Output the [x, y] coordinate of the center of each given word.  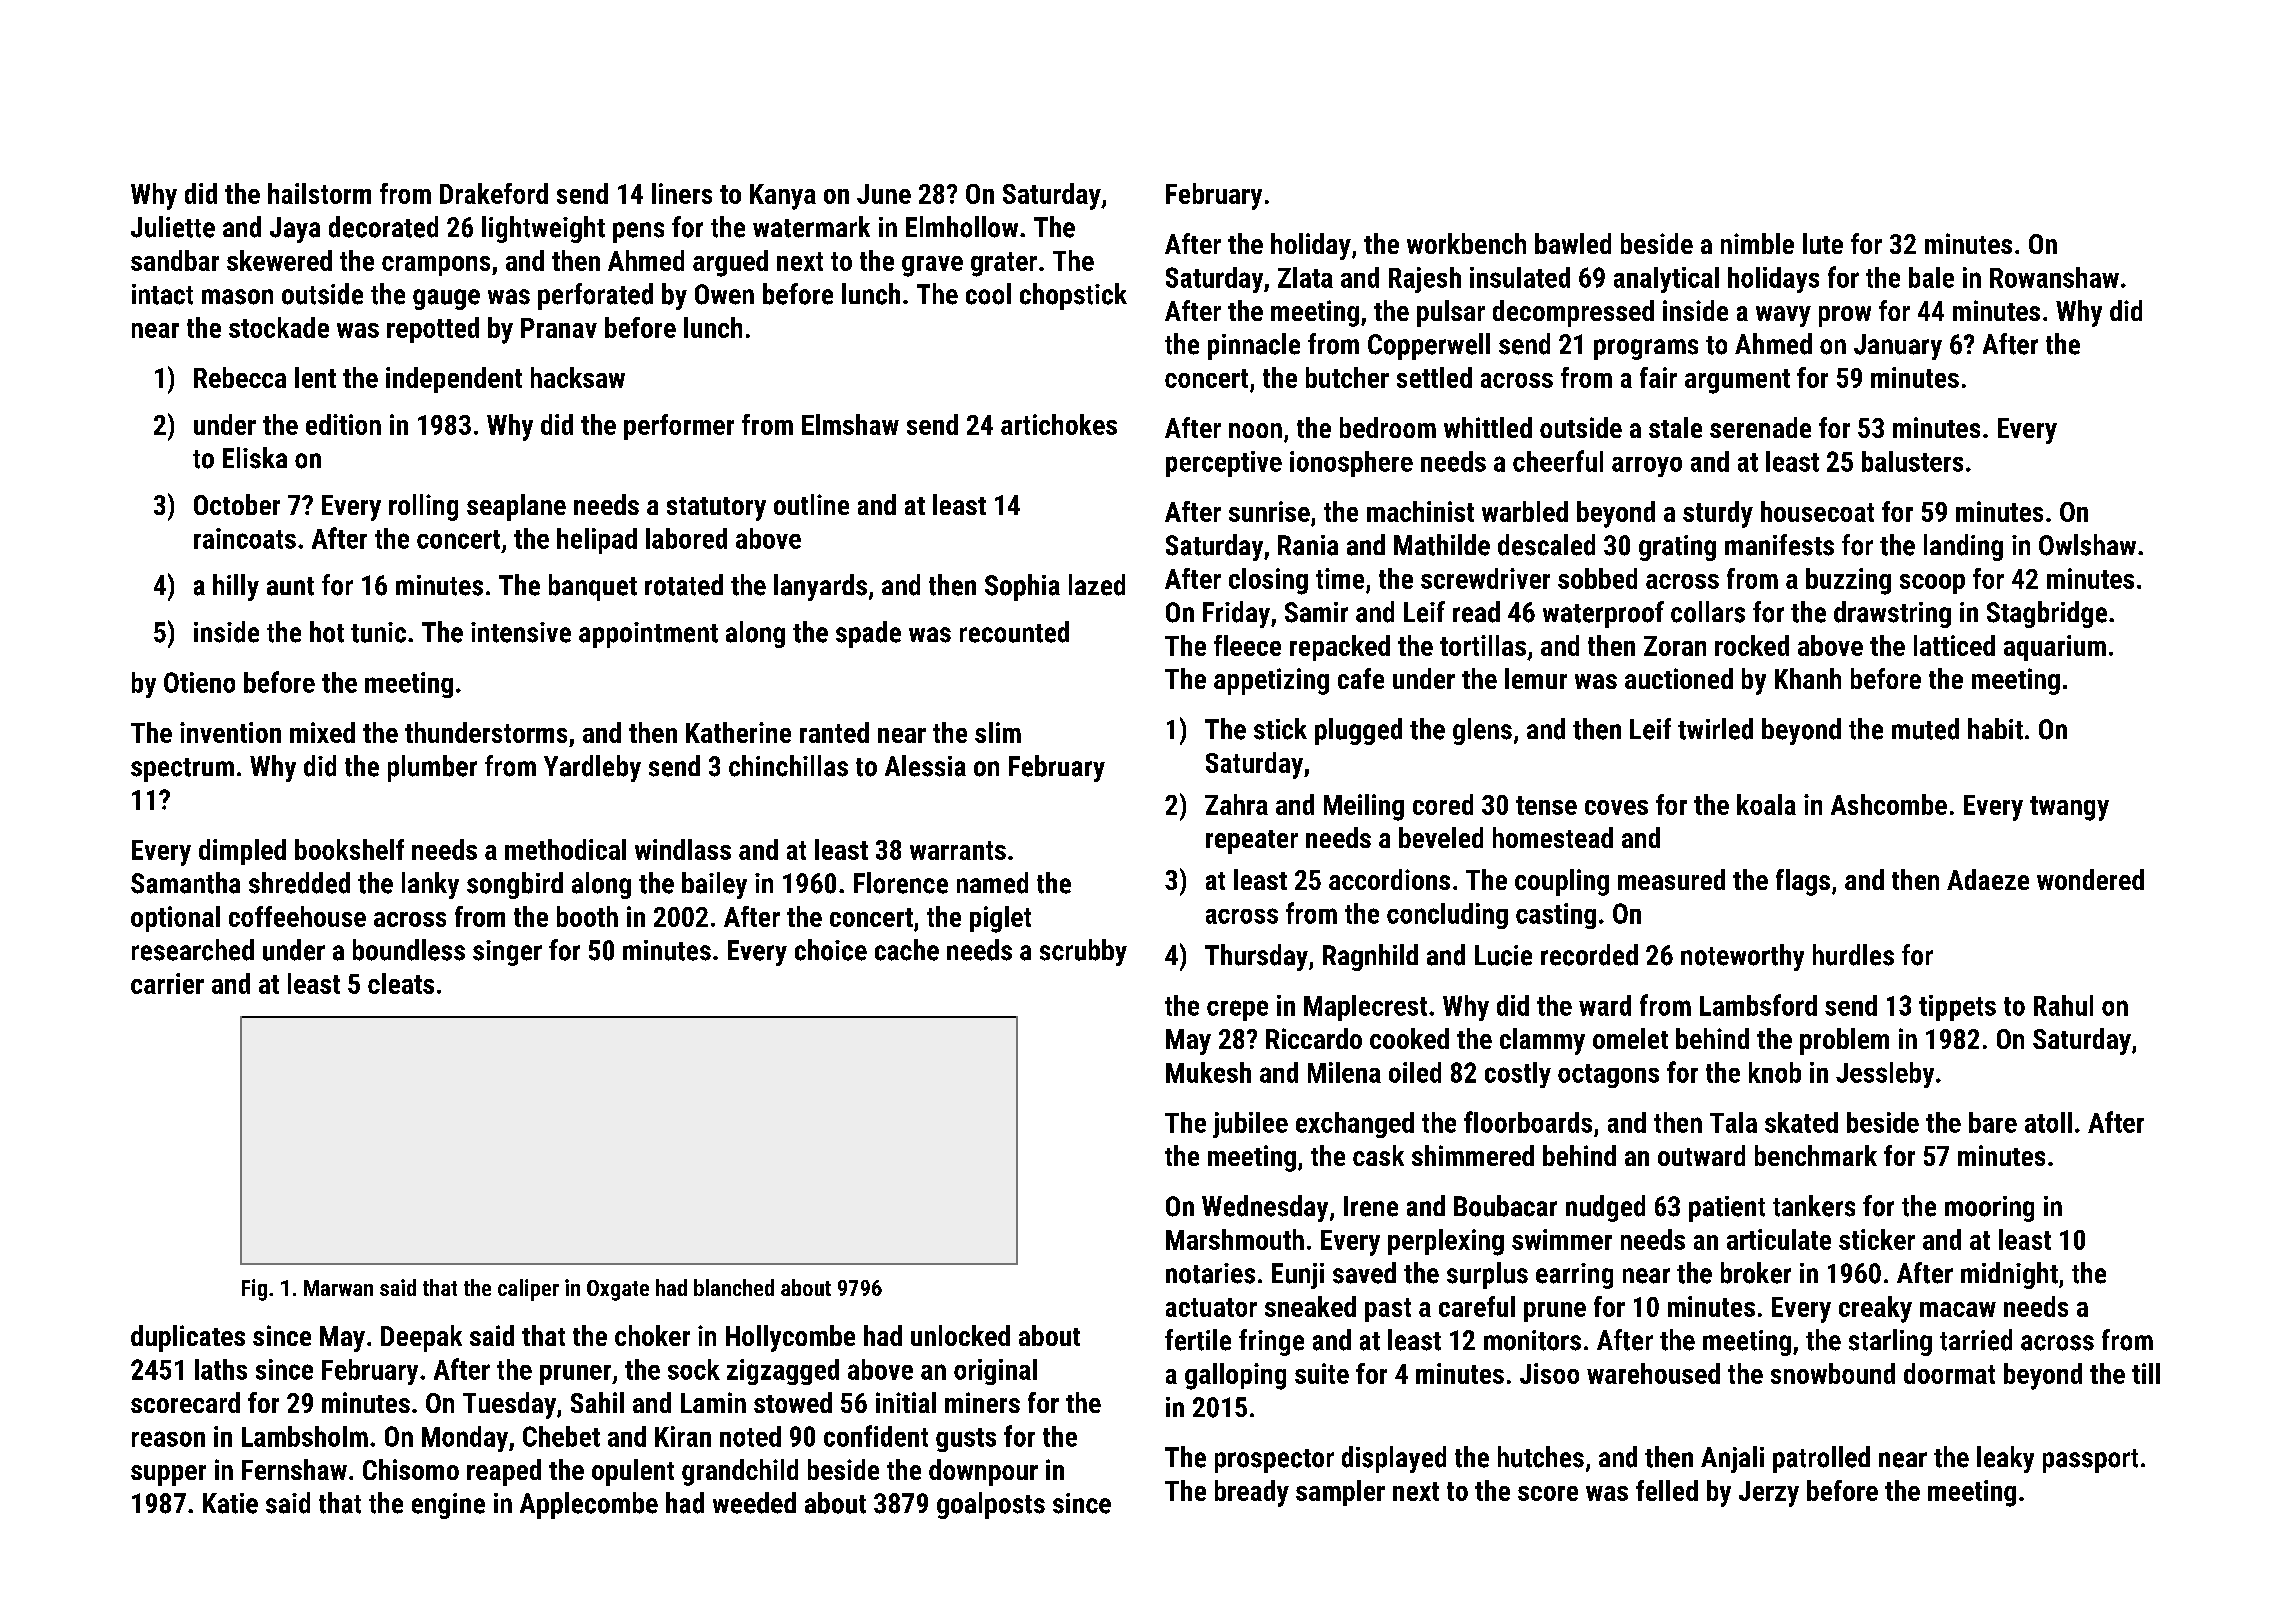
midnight [2009, 1275]
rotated [684, 585]
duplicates [188, 1338]
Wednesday [1265, 1208]
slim [998, 732]
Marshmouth [1235, 1239]
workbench [1466, 243]
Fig [254, 1290]
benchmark [1816, 1155]
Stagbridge [2047, 614]
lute [1823, 243]
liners [682, 193]
